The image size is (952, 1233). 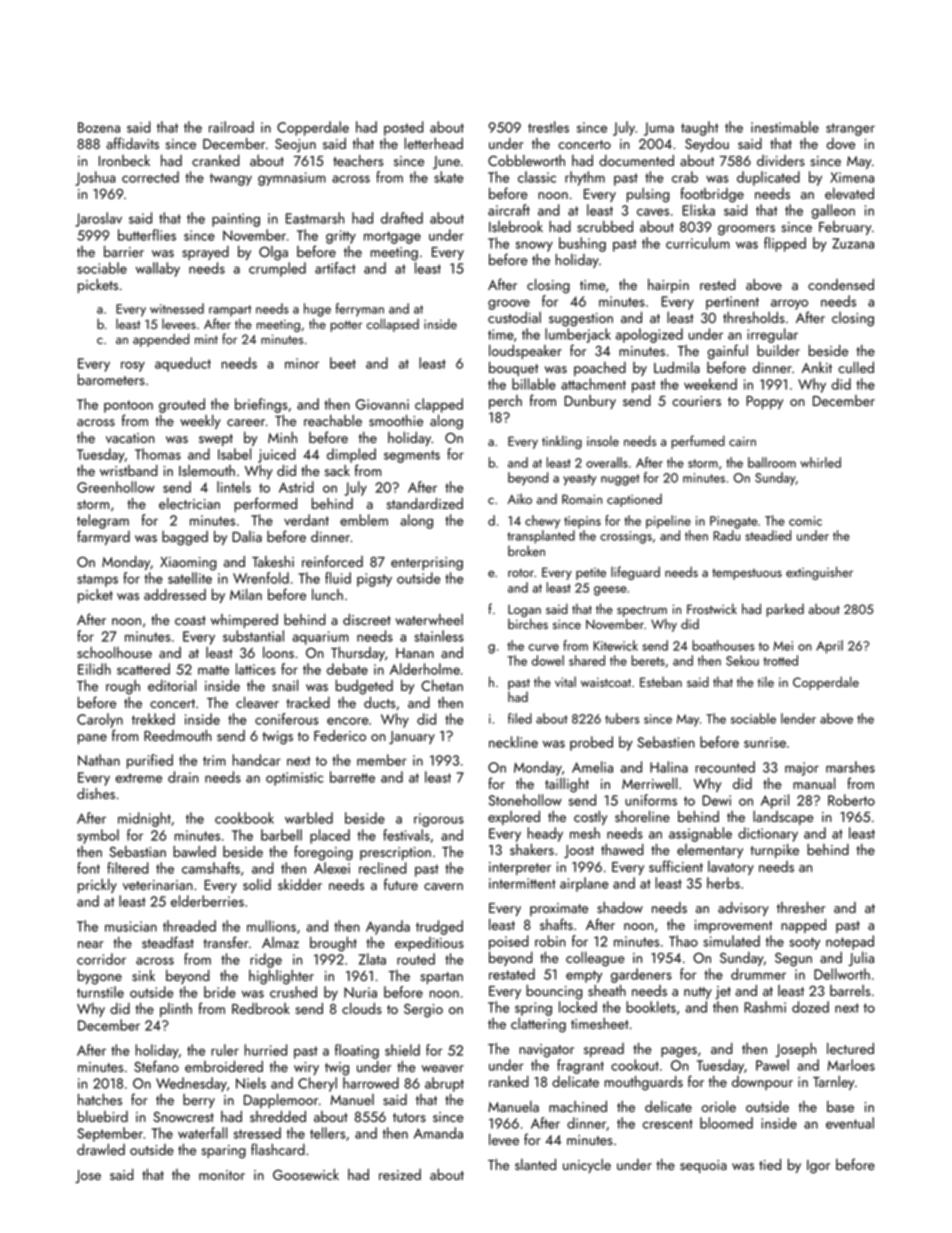 What do you see at coordinates (733, 522) in the screenshot?
I see `Pinegate` at bounding box center [733, 522].
